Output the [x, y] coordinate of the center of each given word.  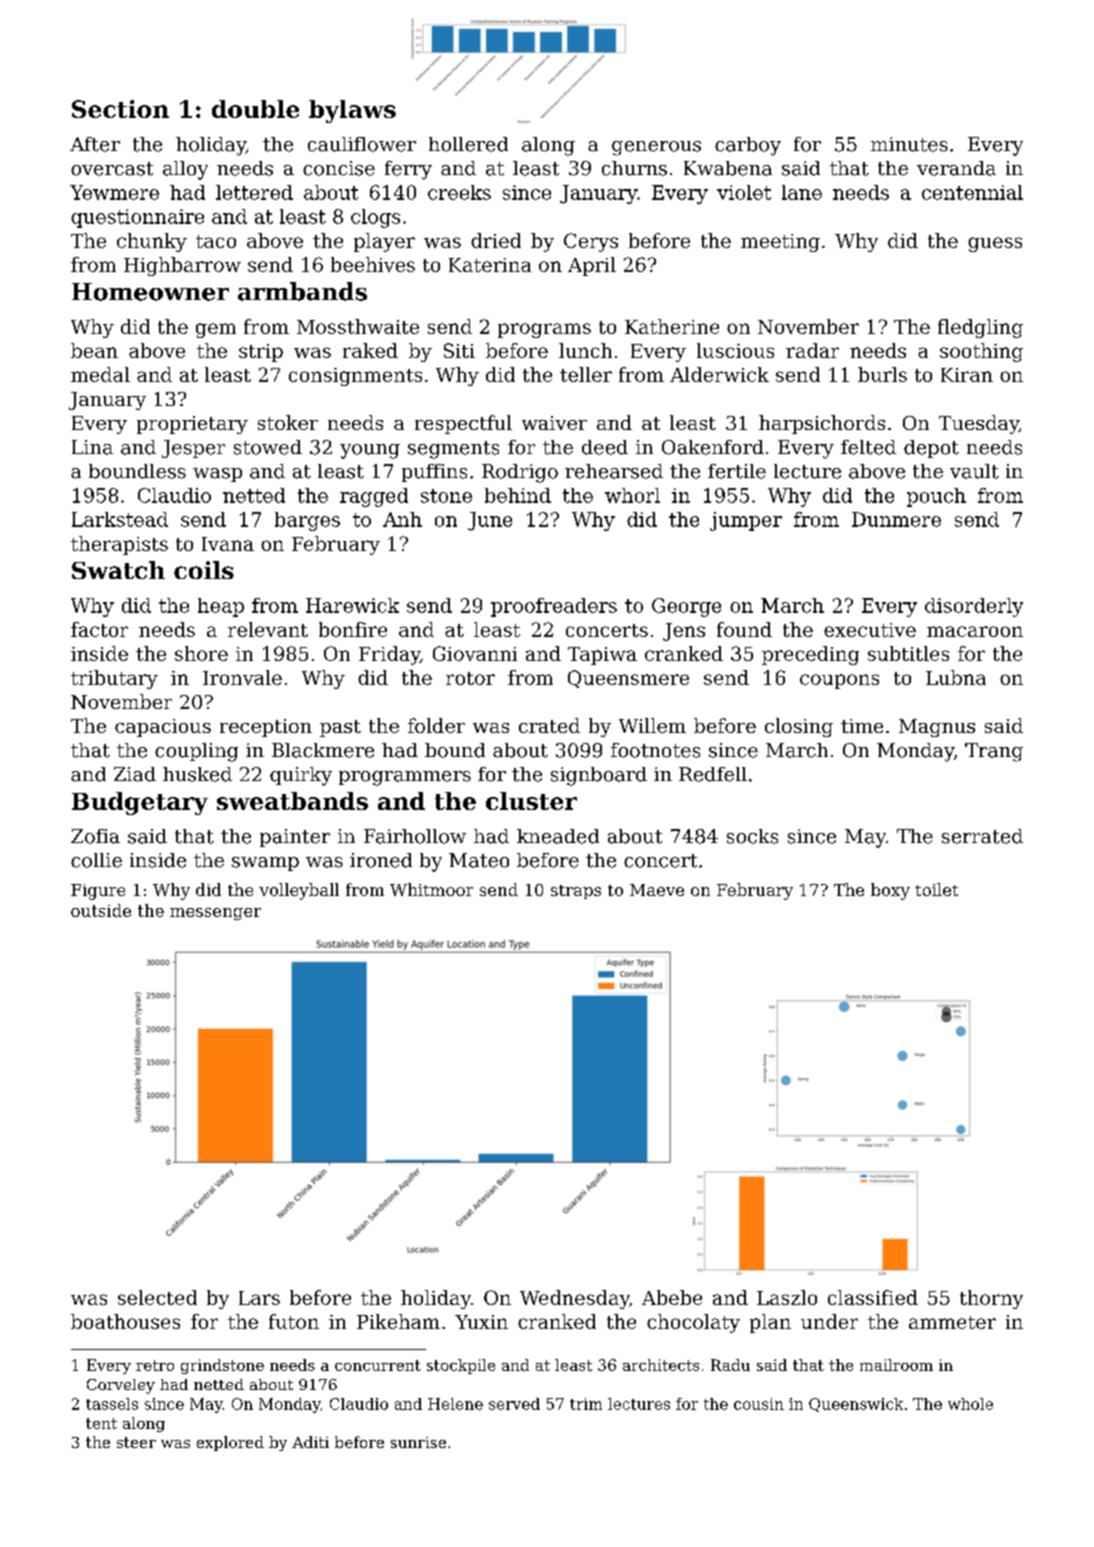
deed [605, 447]
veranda [956, 168]
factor [99, 629]
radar [812, 350]
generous [656, 148]
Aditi [310, 1442]
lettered [254, 192]
